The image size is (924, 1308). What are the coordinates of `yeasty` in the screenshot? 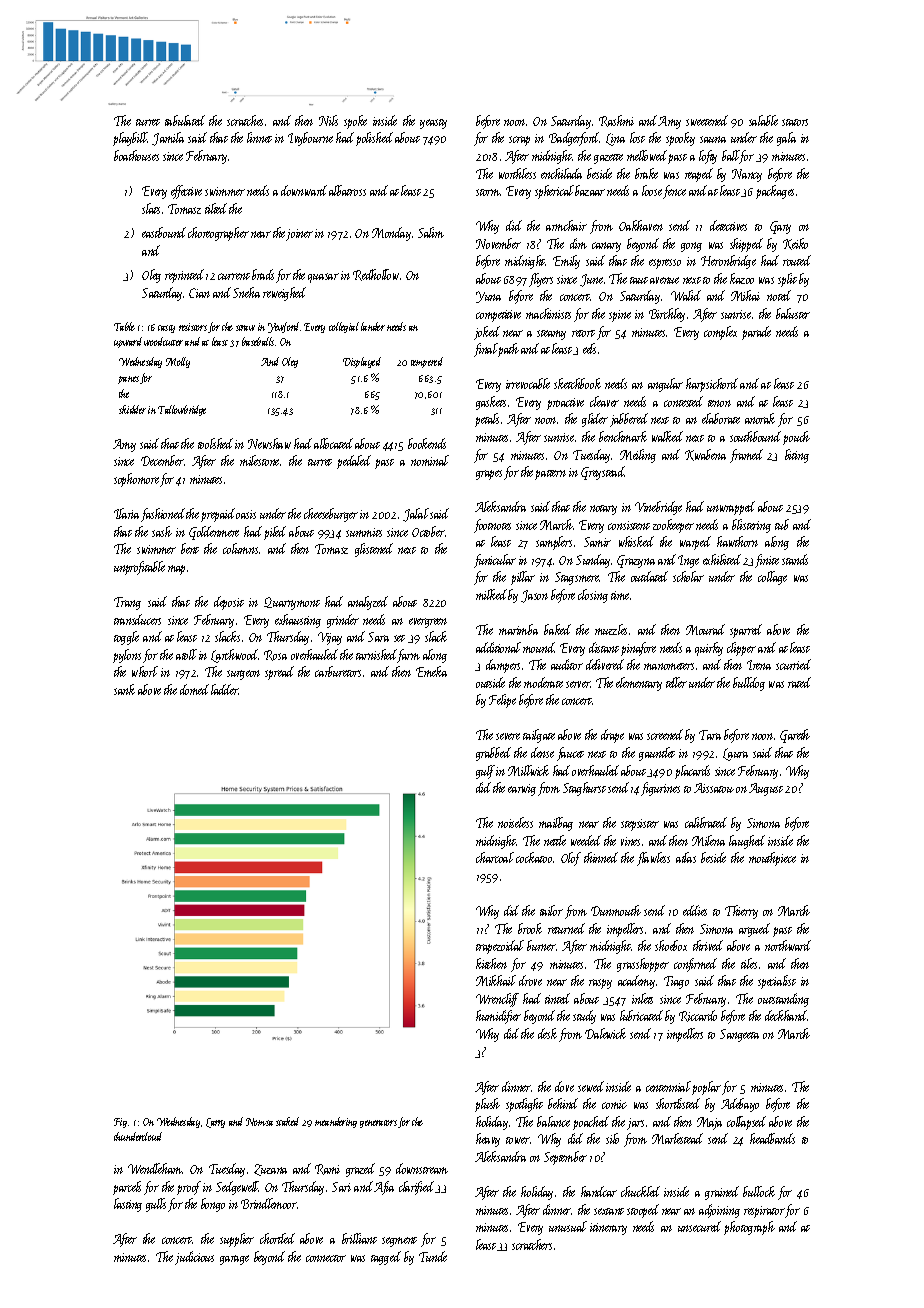 It's located at (433, 124).
